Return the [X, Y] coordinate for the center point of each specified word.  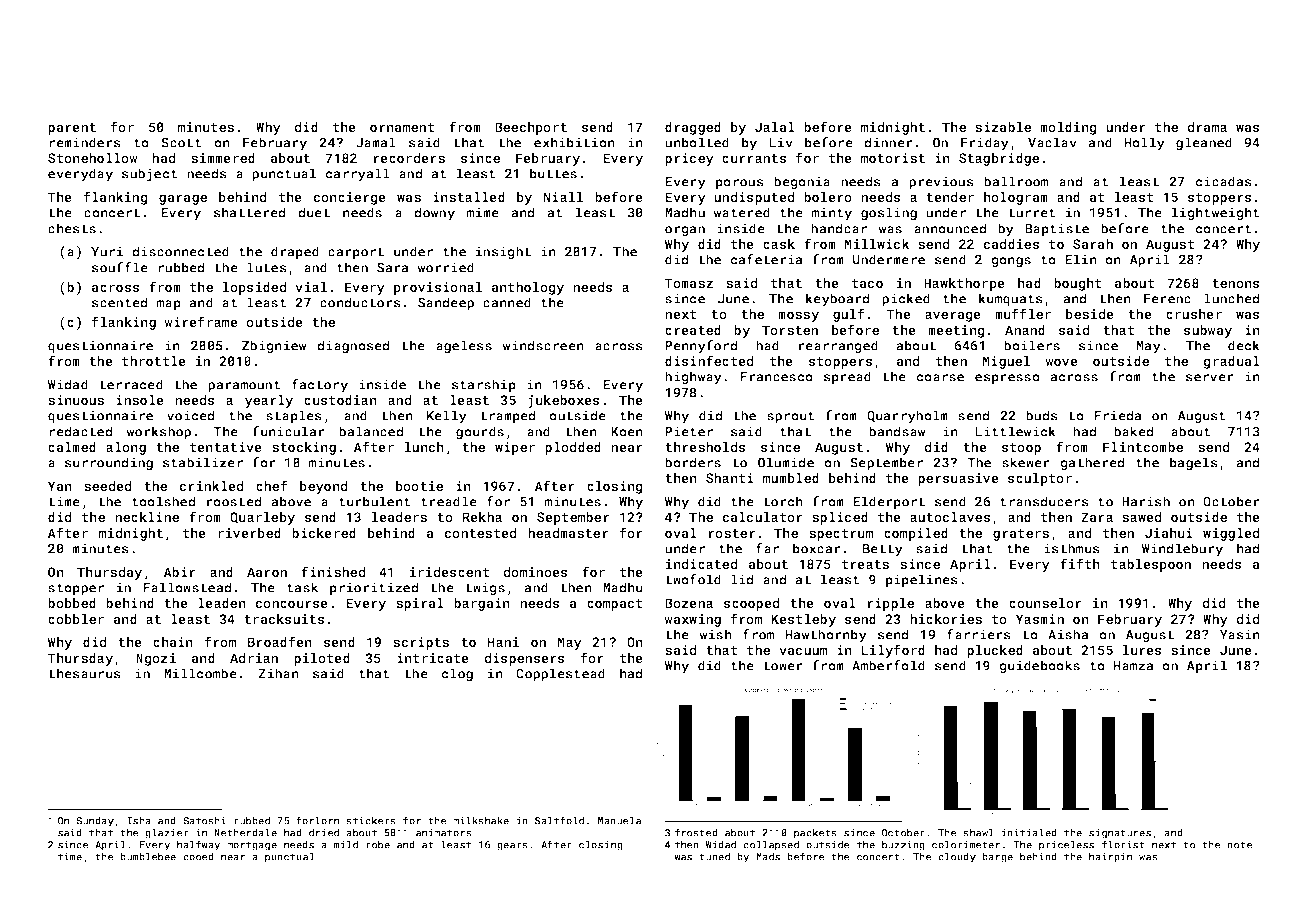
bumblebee [148, 856]
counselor [1045, 603]
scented [119, 302]
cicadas [1224, 181]
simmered [223, 158]
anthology [528, 288]
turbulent [375, 501]
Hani [503, 642]
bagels [1194, 464]
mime [483, 212]
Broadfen [280, 641]
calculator [763, 517]
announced [950, 228]
